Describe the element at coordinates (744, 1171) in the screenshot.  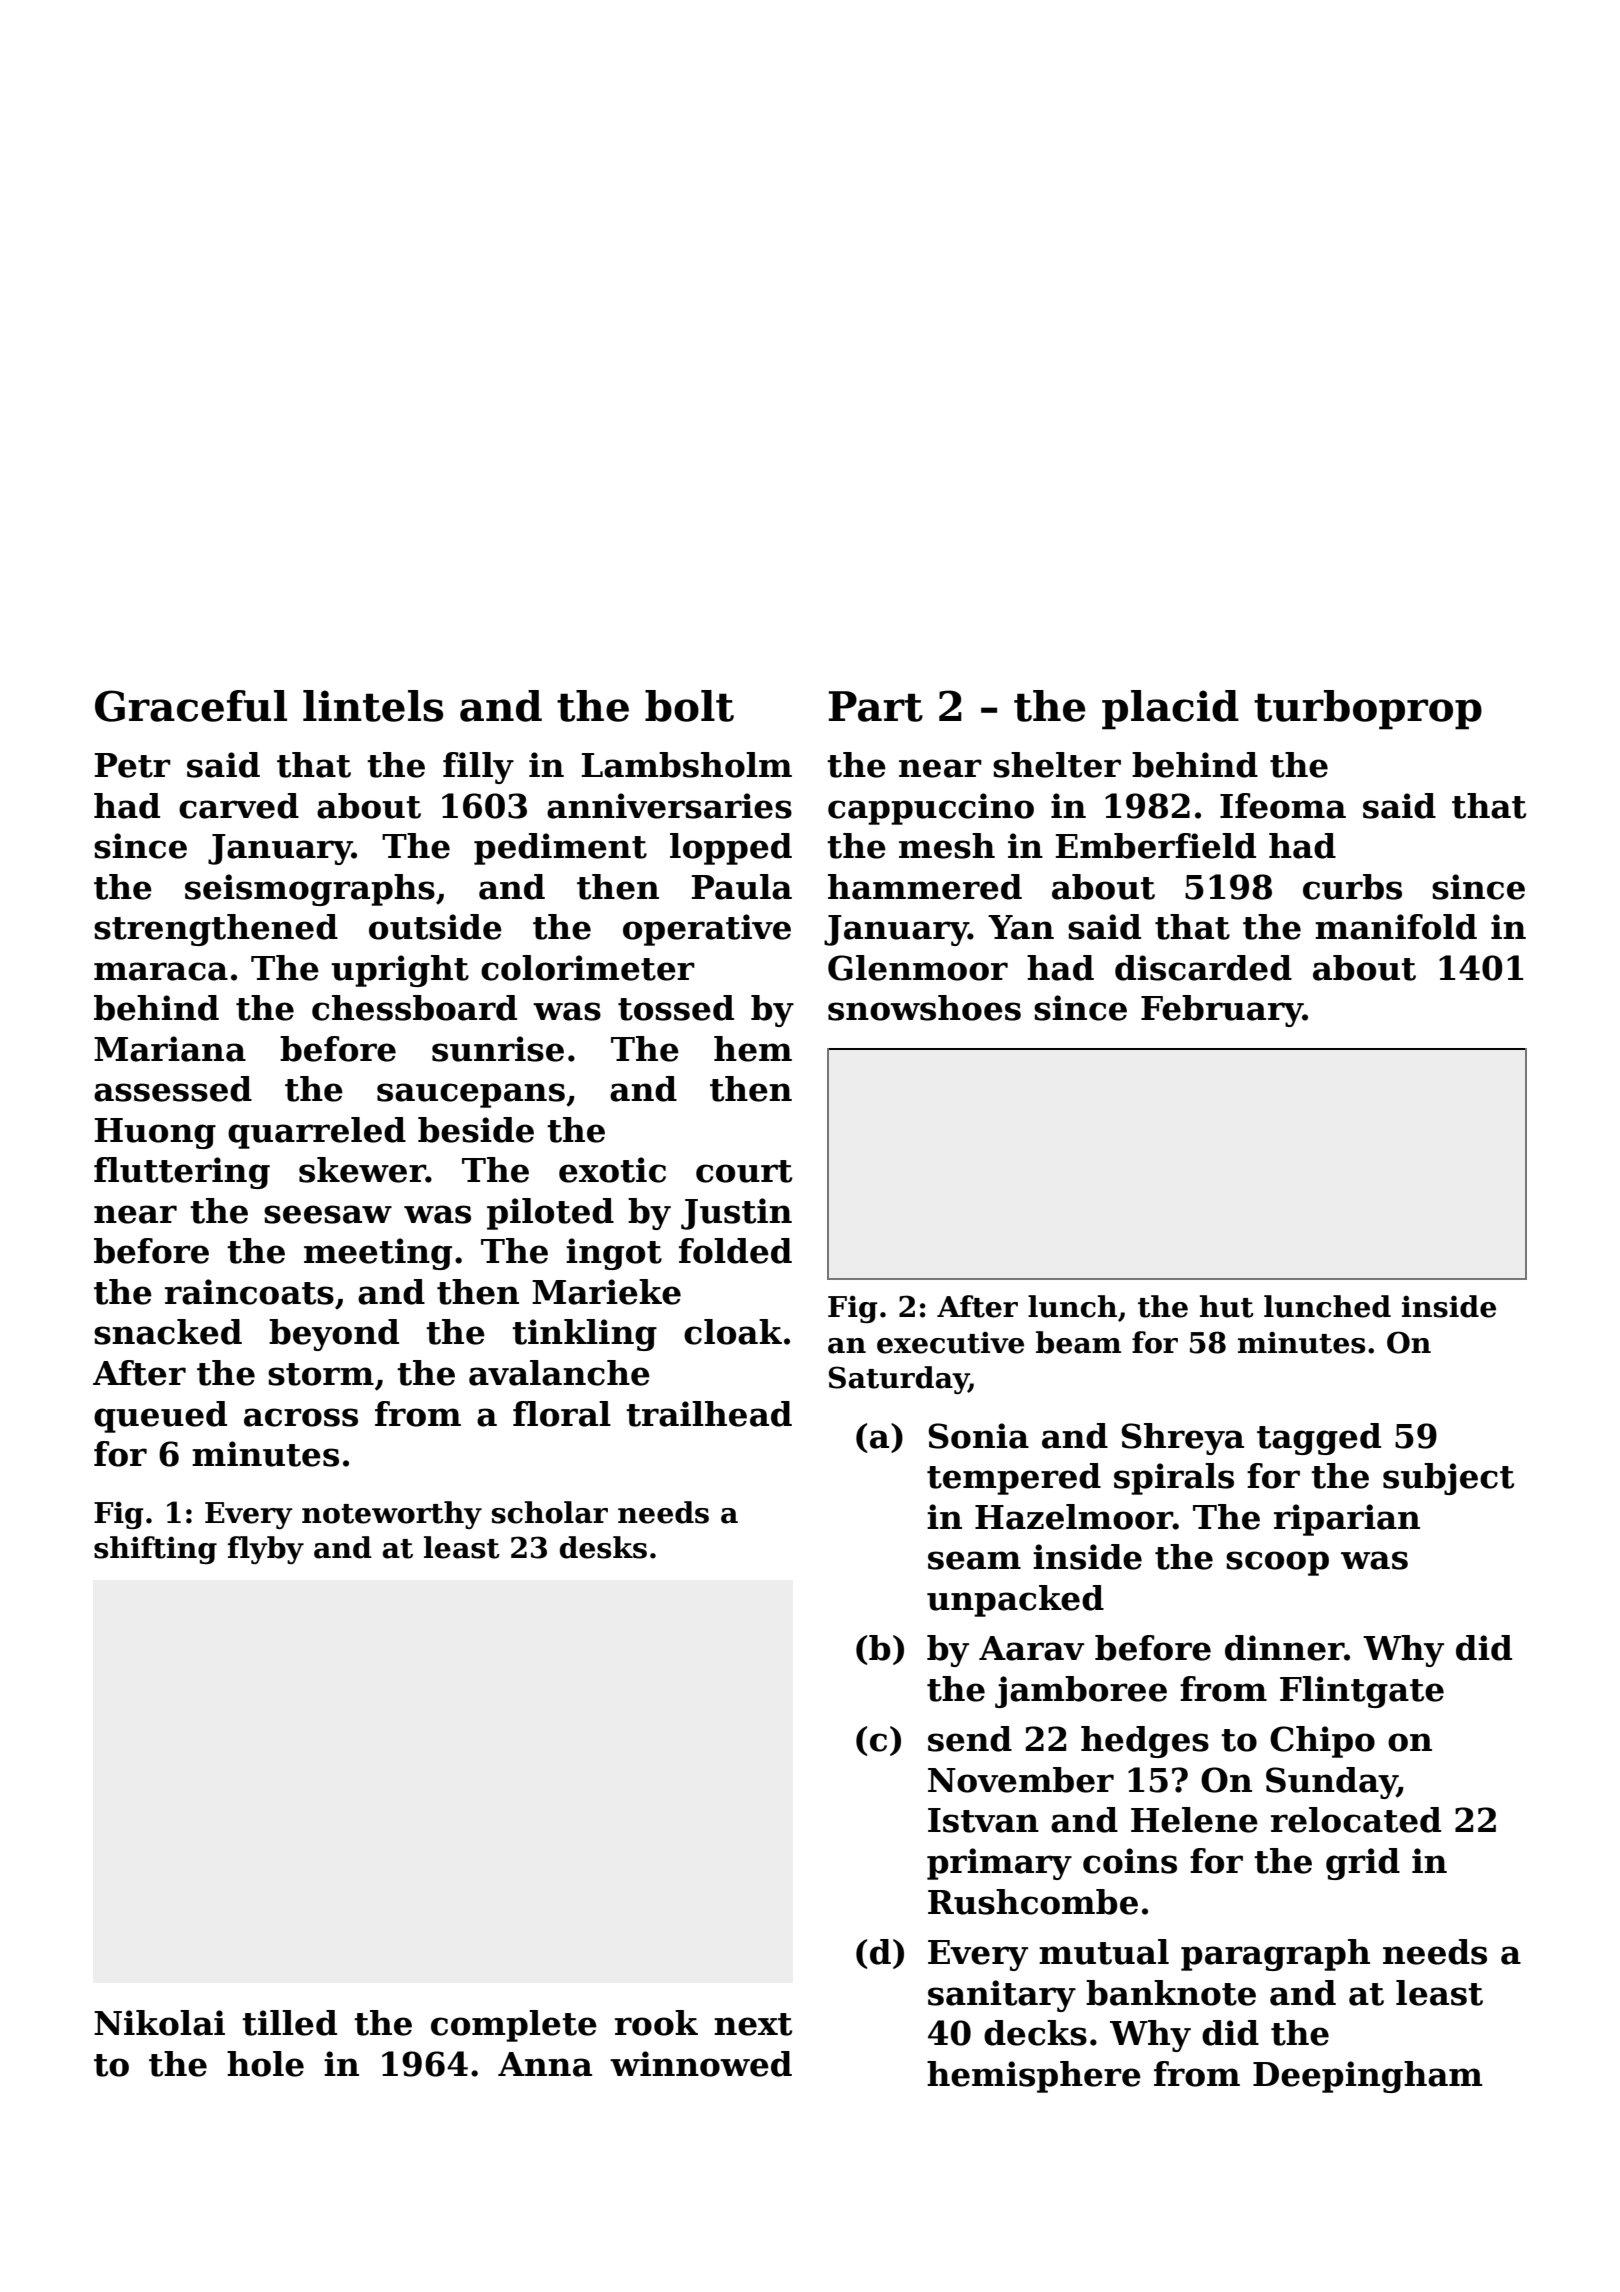
I see `court` at that location.
